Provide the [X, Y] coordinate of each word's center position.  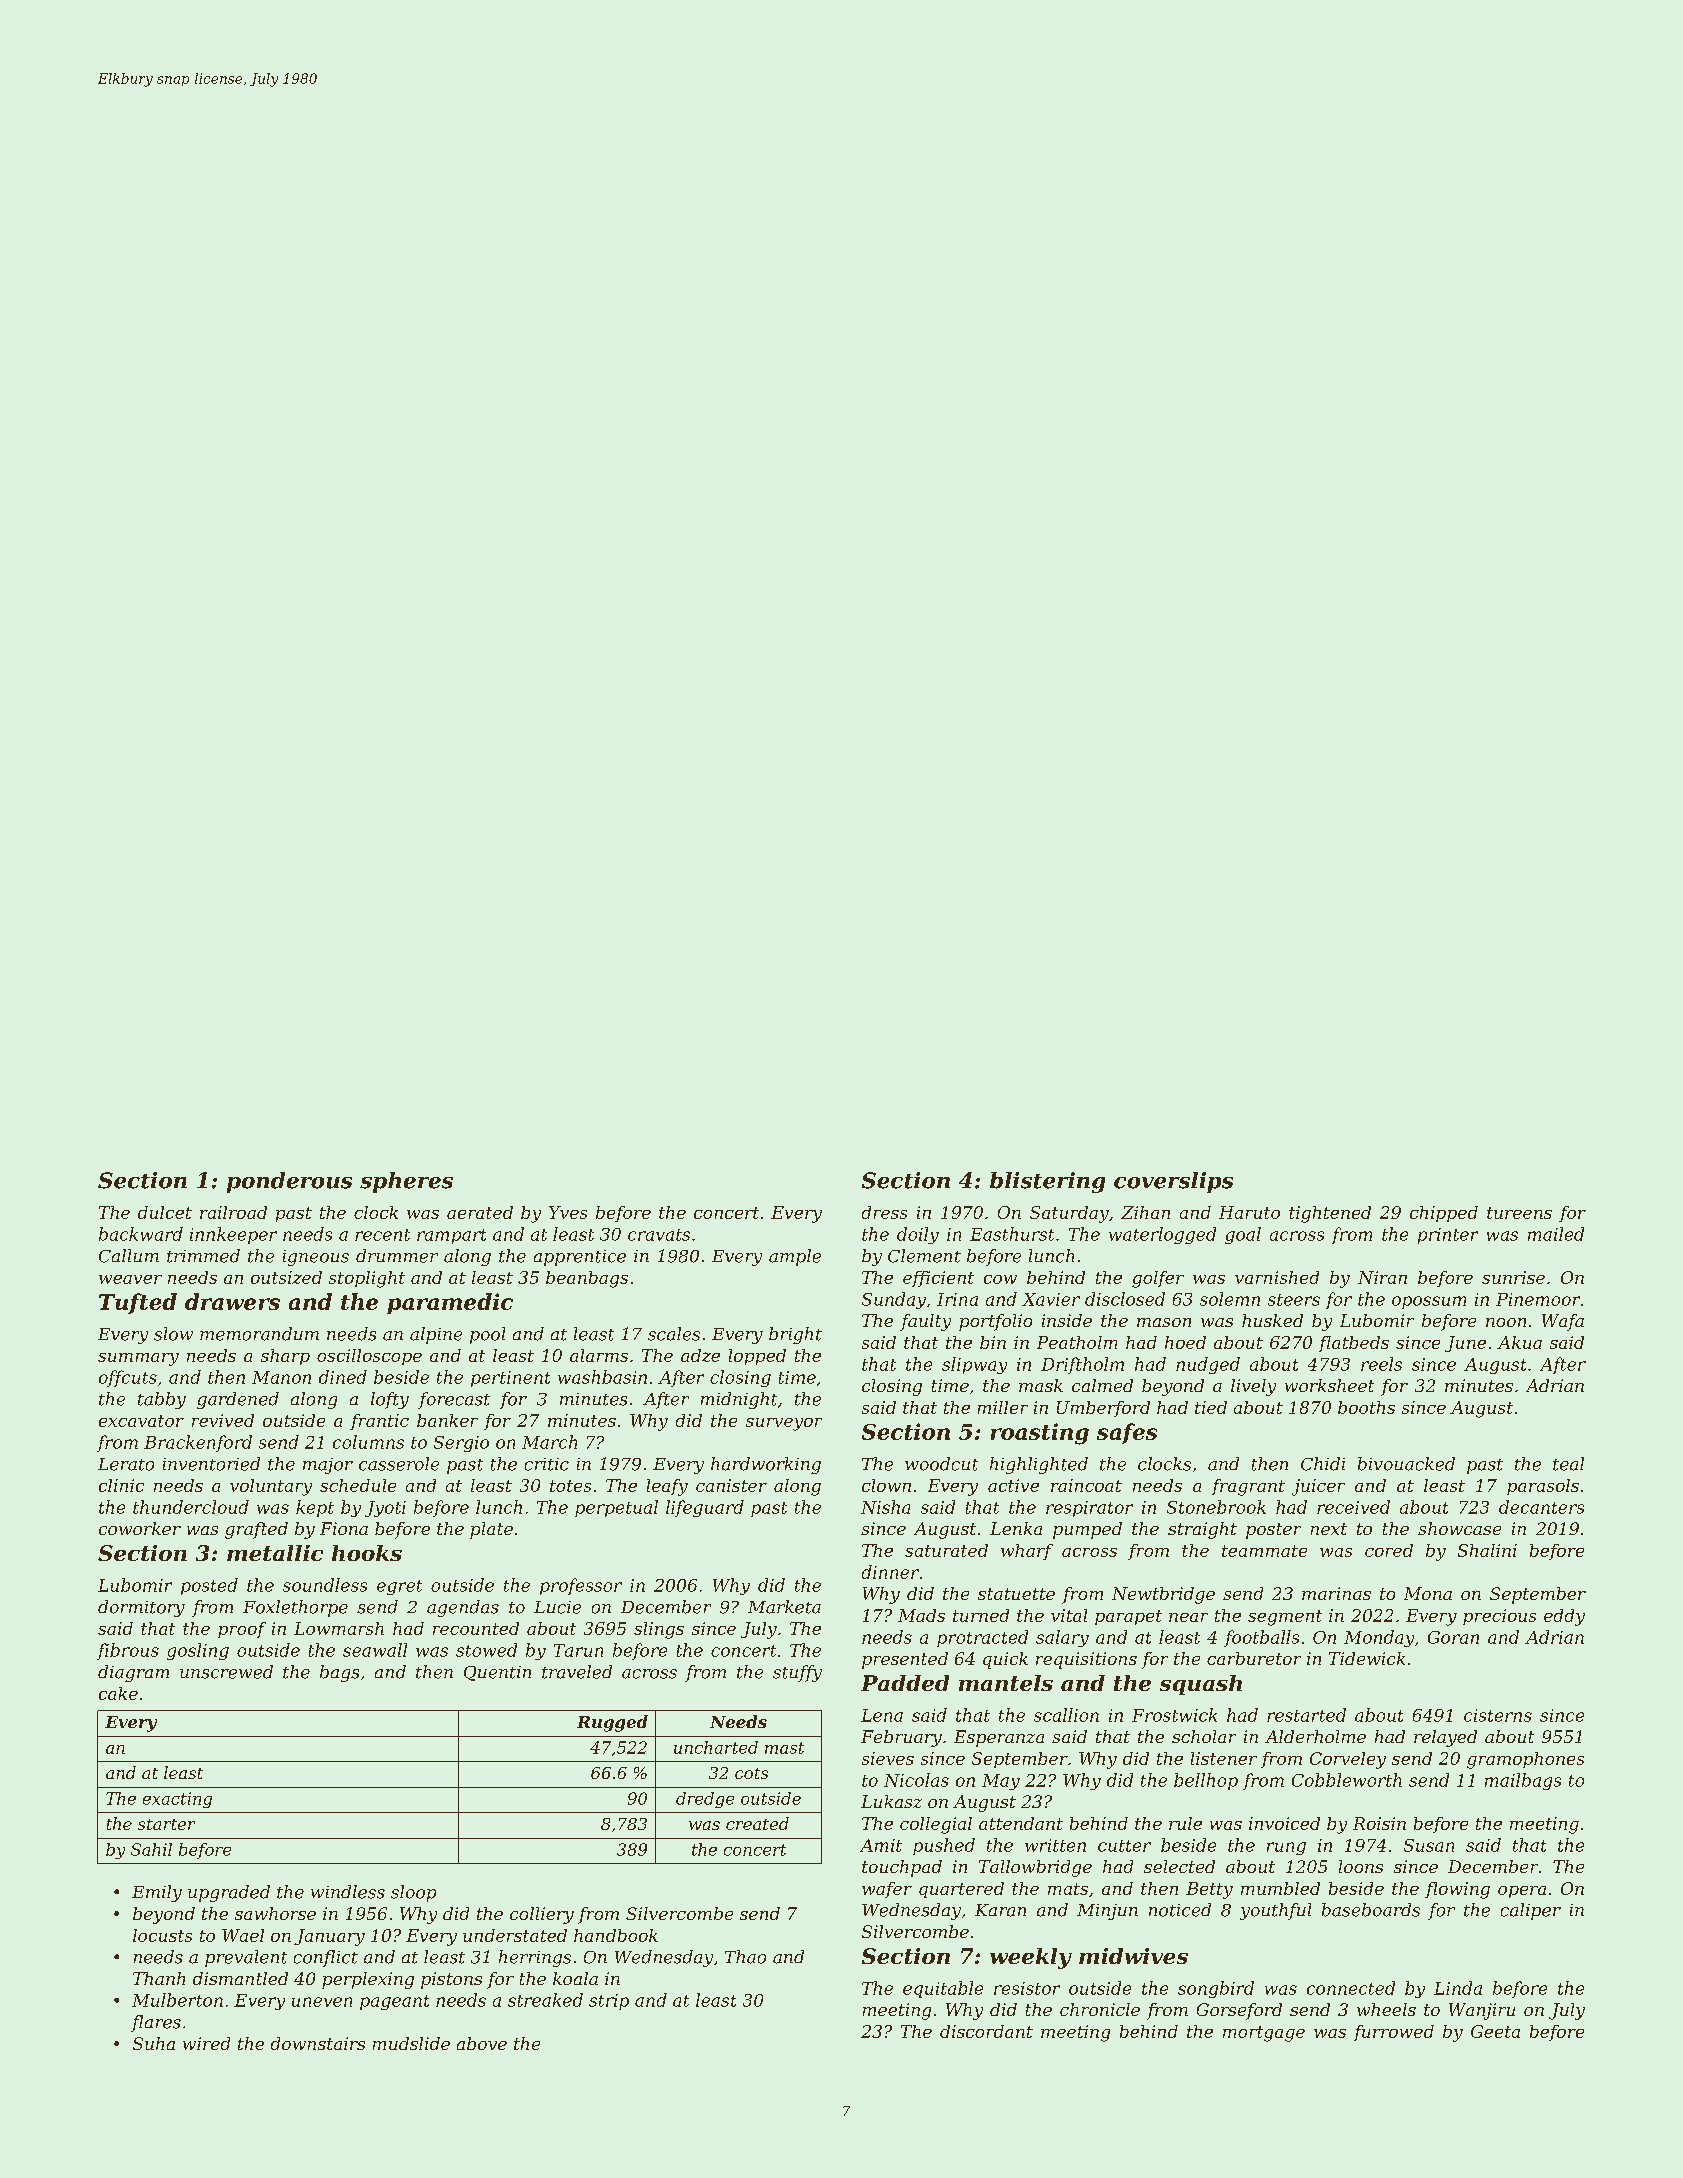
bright [795, 1335]
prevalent [246, 1958]
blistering [1047, 1182]
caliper [1531, 1911]
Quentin [497, 1673]
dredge [705, 1800]
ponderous [289, 1182]
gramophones [1525, 1760]
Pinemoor [1538, 1299]
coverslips [1173, 1182]
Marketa [784, 1607]
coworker [140, 1528]
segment [1285, 1618]
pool [487, 1335]
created [757, 1823]
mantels [1006, 1683]
